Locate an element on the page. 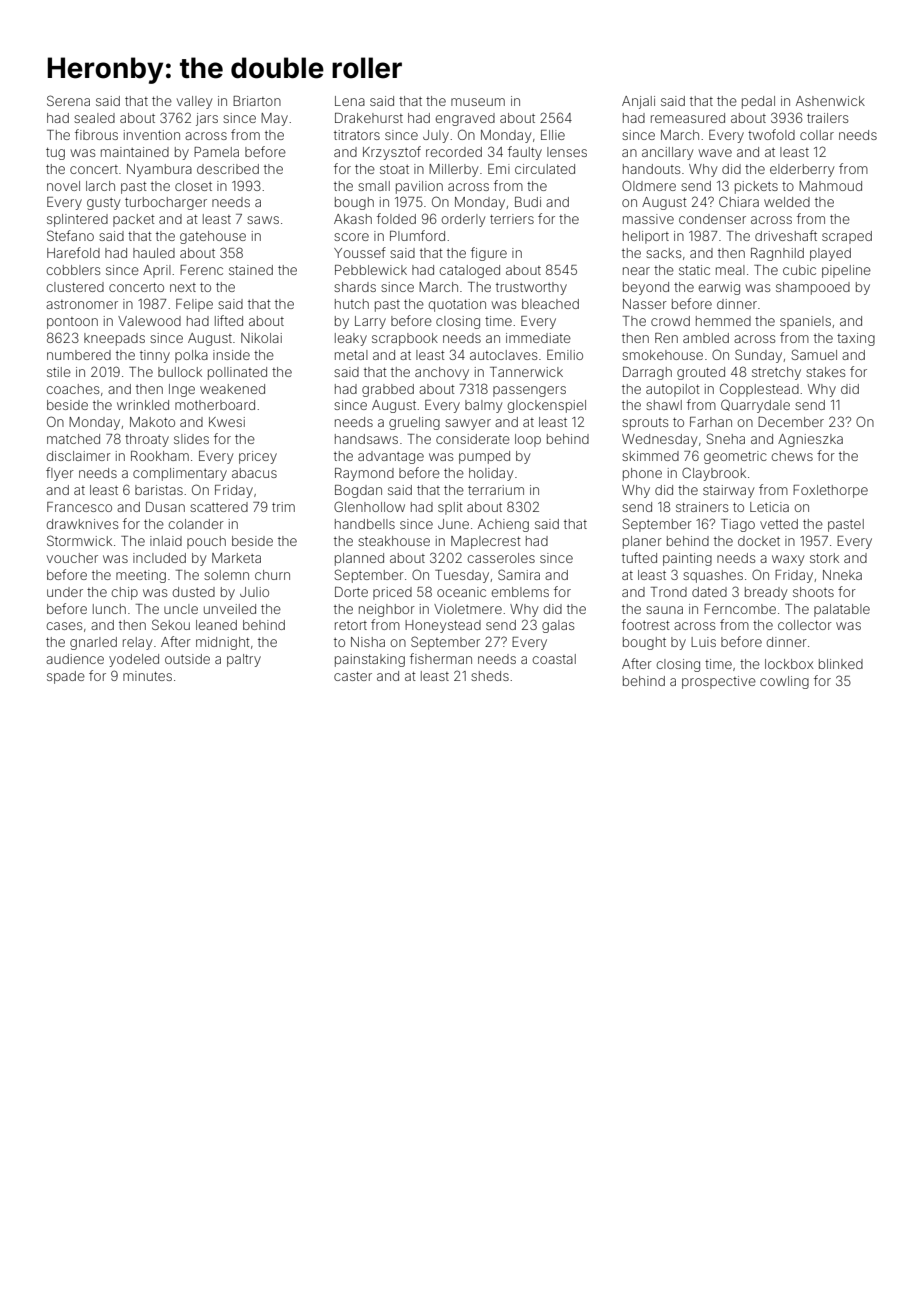 This page has width=924, height=1308. caster is located at coordinates (353, 676).
